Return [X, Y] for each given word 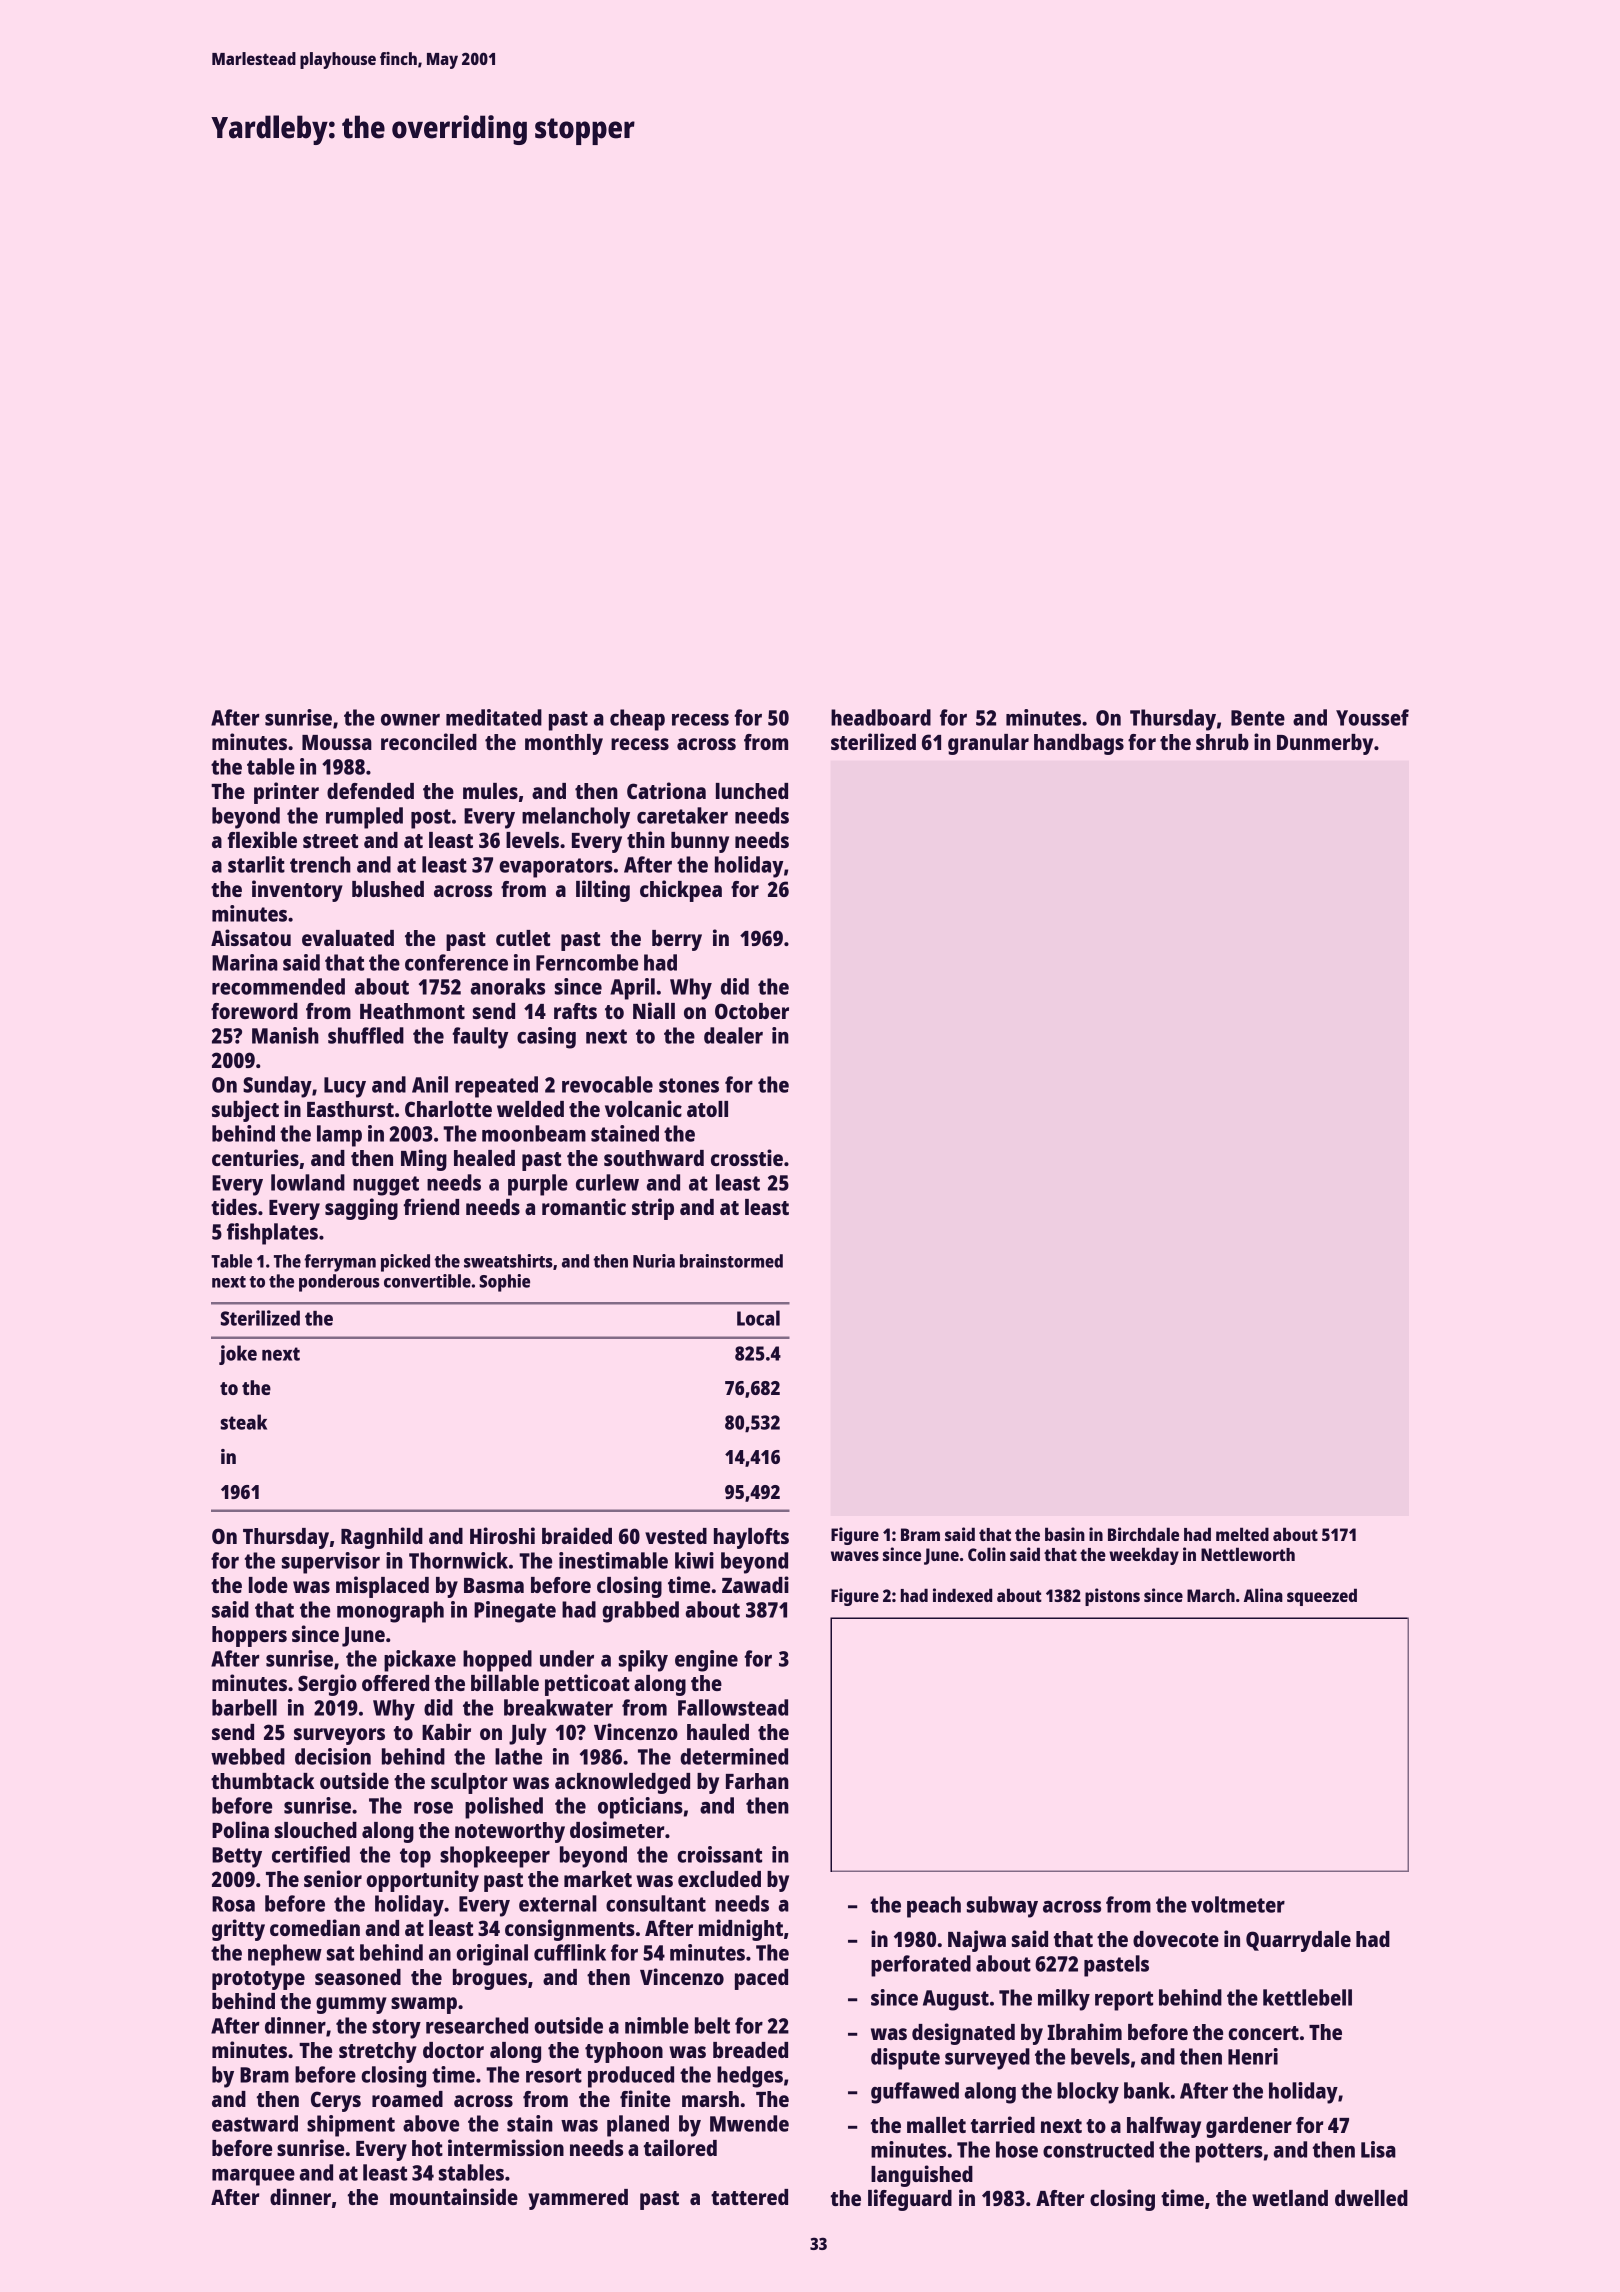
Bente [1258, 718]
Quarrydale [1298, 1941]
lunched [752, 791]
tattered [749, 2197]
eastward [255, 2123]
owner [410, 720]
